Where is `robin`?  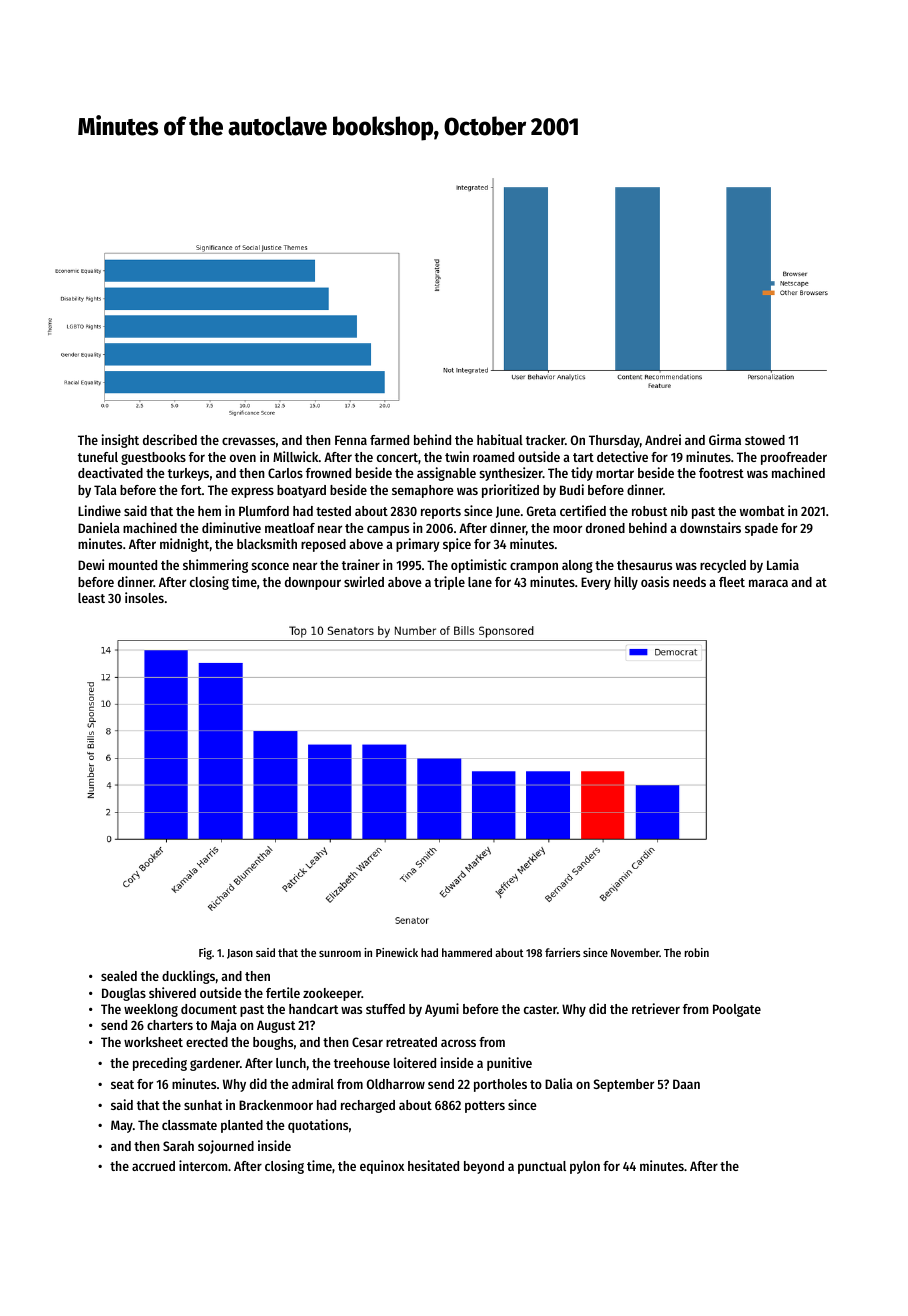 robin is located at coordinates (697, 952).
